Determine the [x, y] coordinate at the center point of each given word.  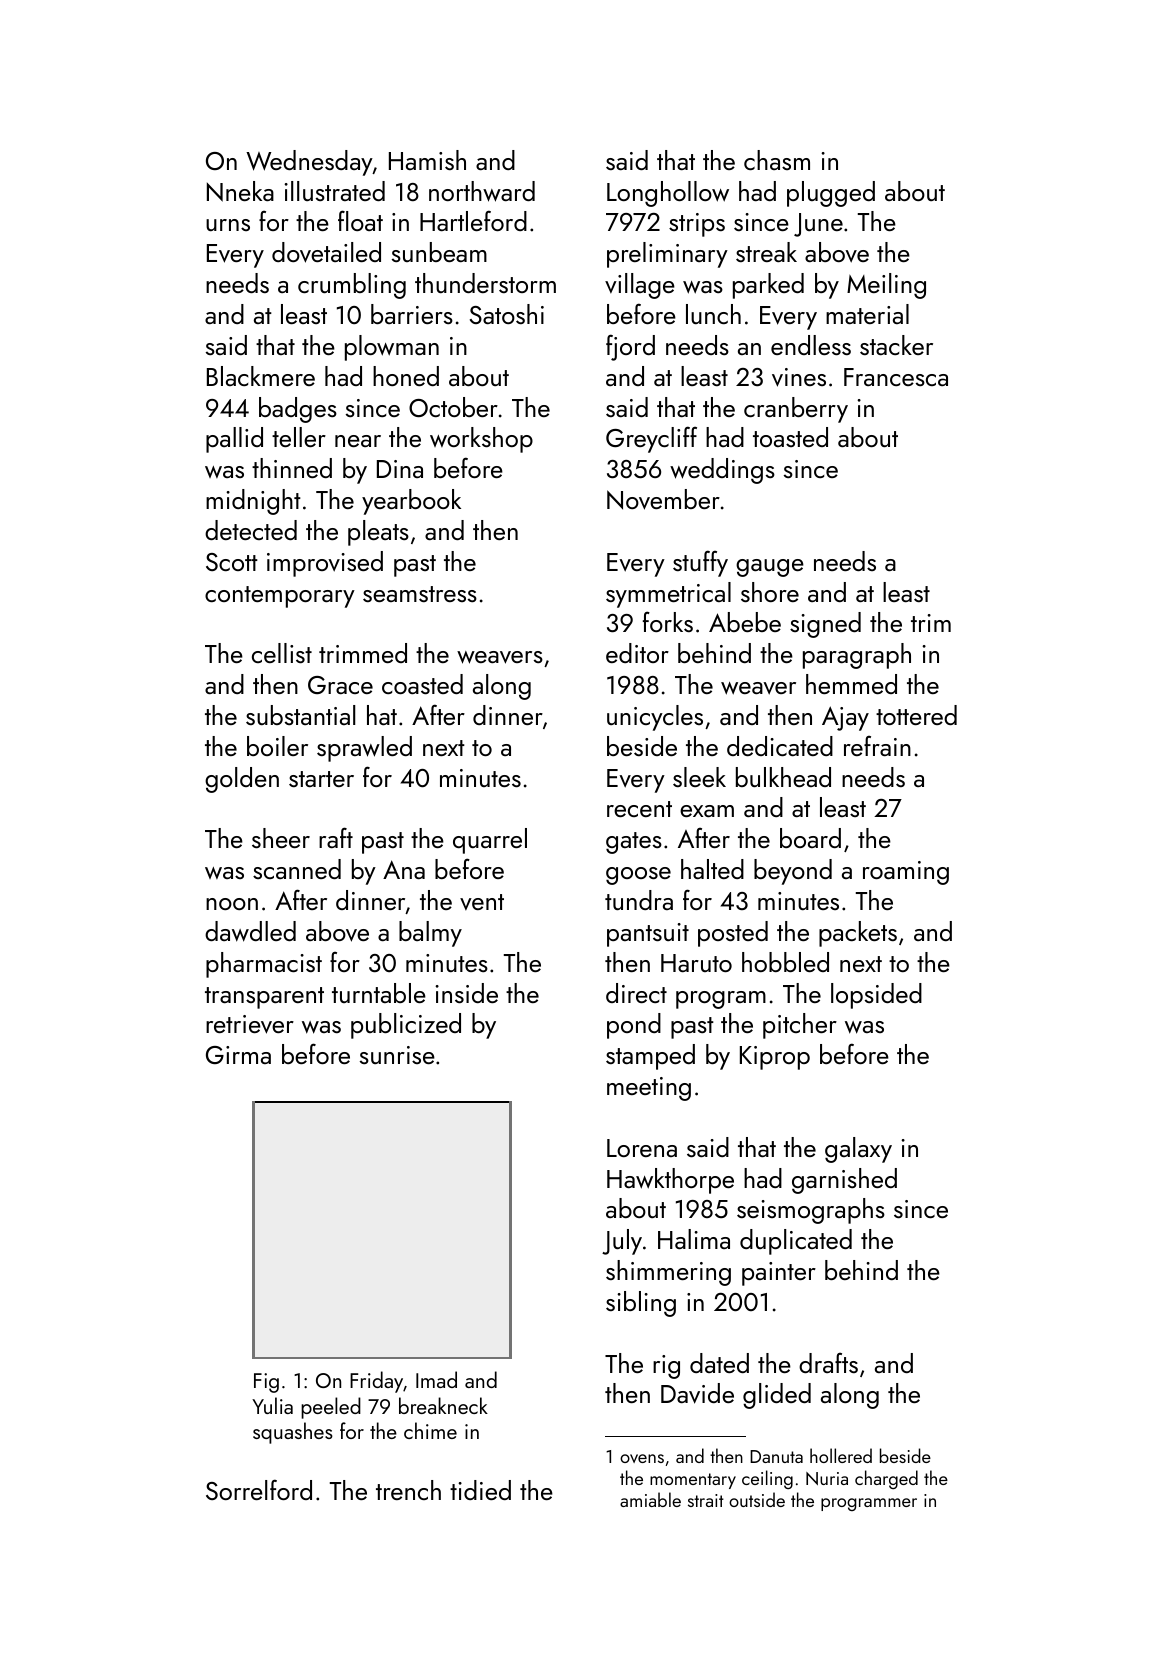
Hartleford [473, 220]
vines [799, 377]
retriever [250, 1024]
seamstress [420, 594]
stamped [650, 1057]
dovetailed [326, 252]
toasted [790, 437]
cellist [282, 653]
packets [858, 934]
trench [408, 1490]
